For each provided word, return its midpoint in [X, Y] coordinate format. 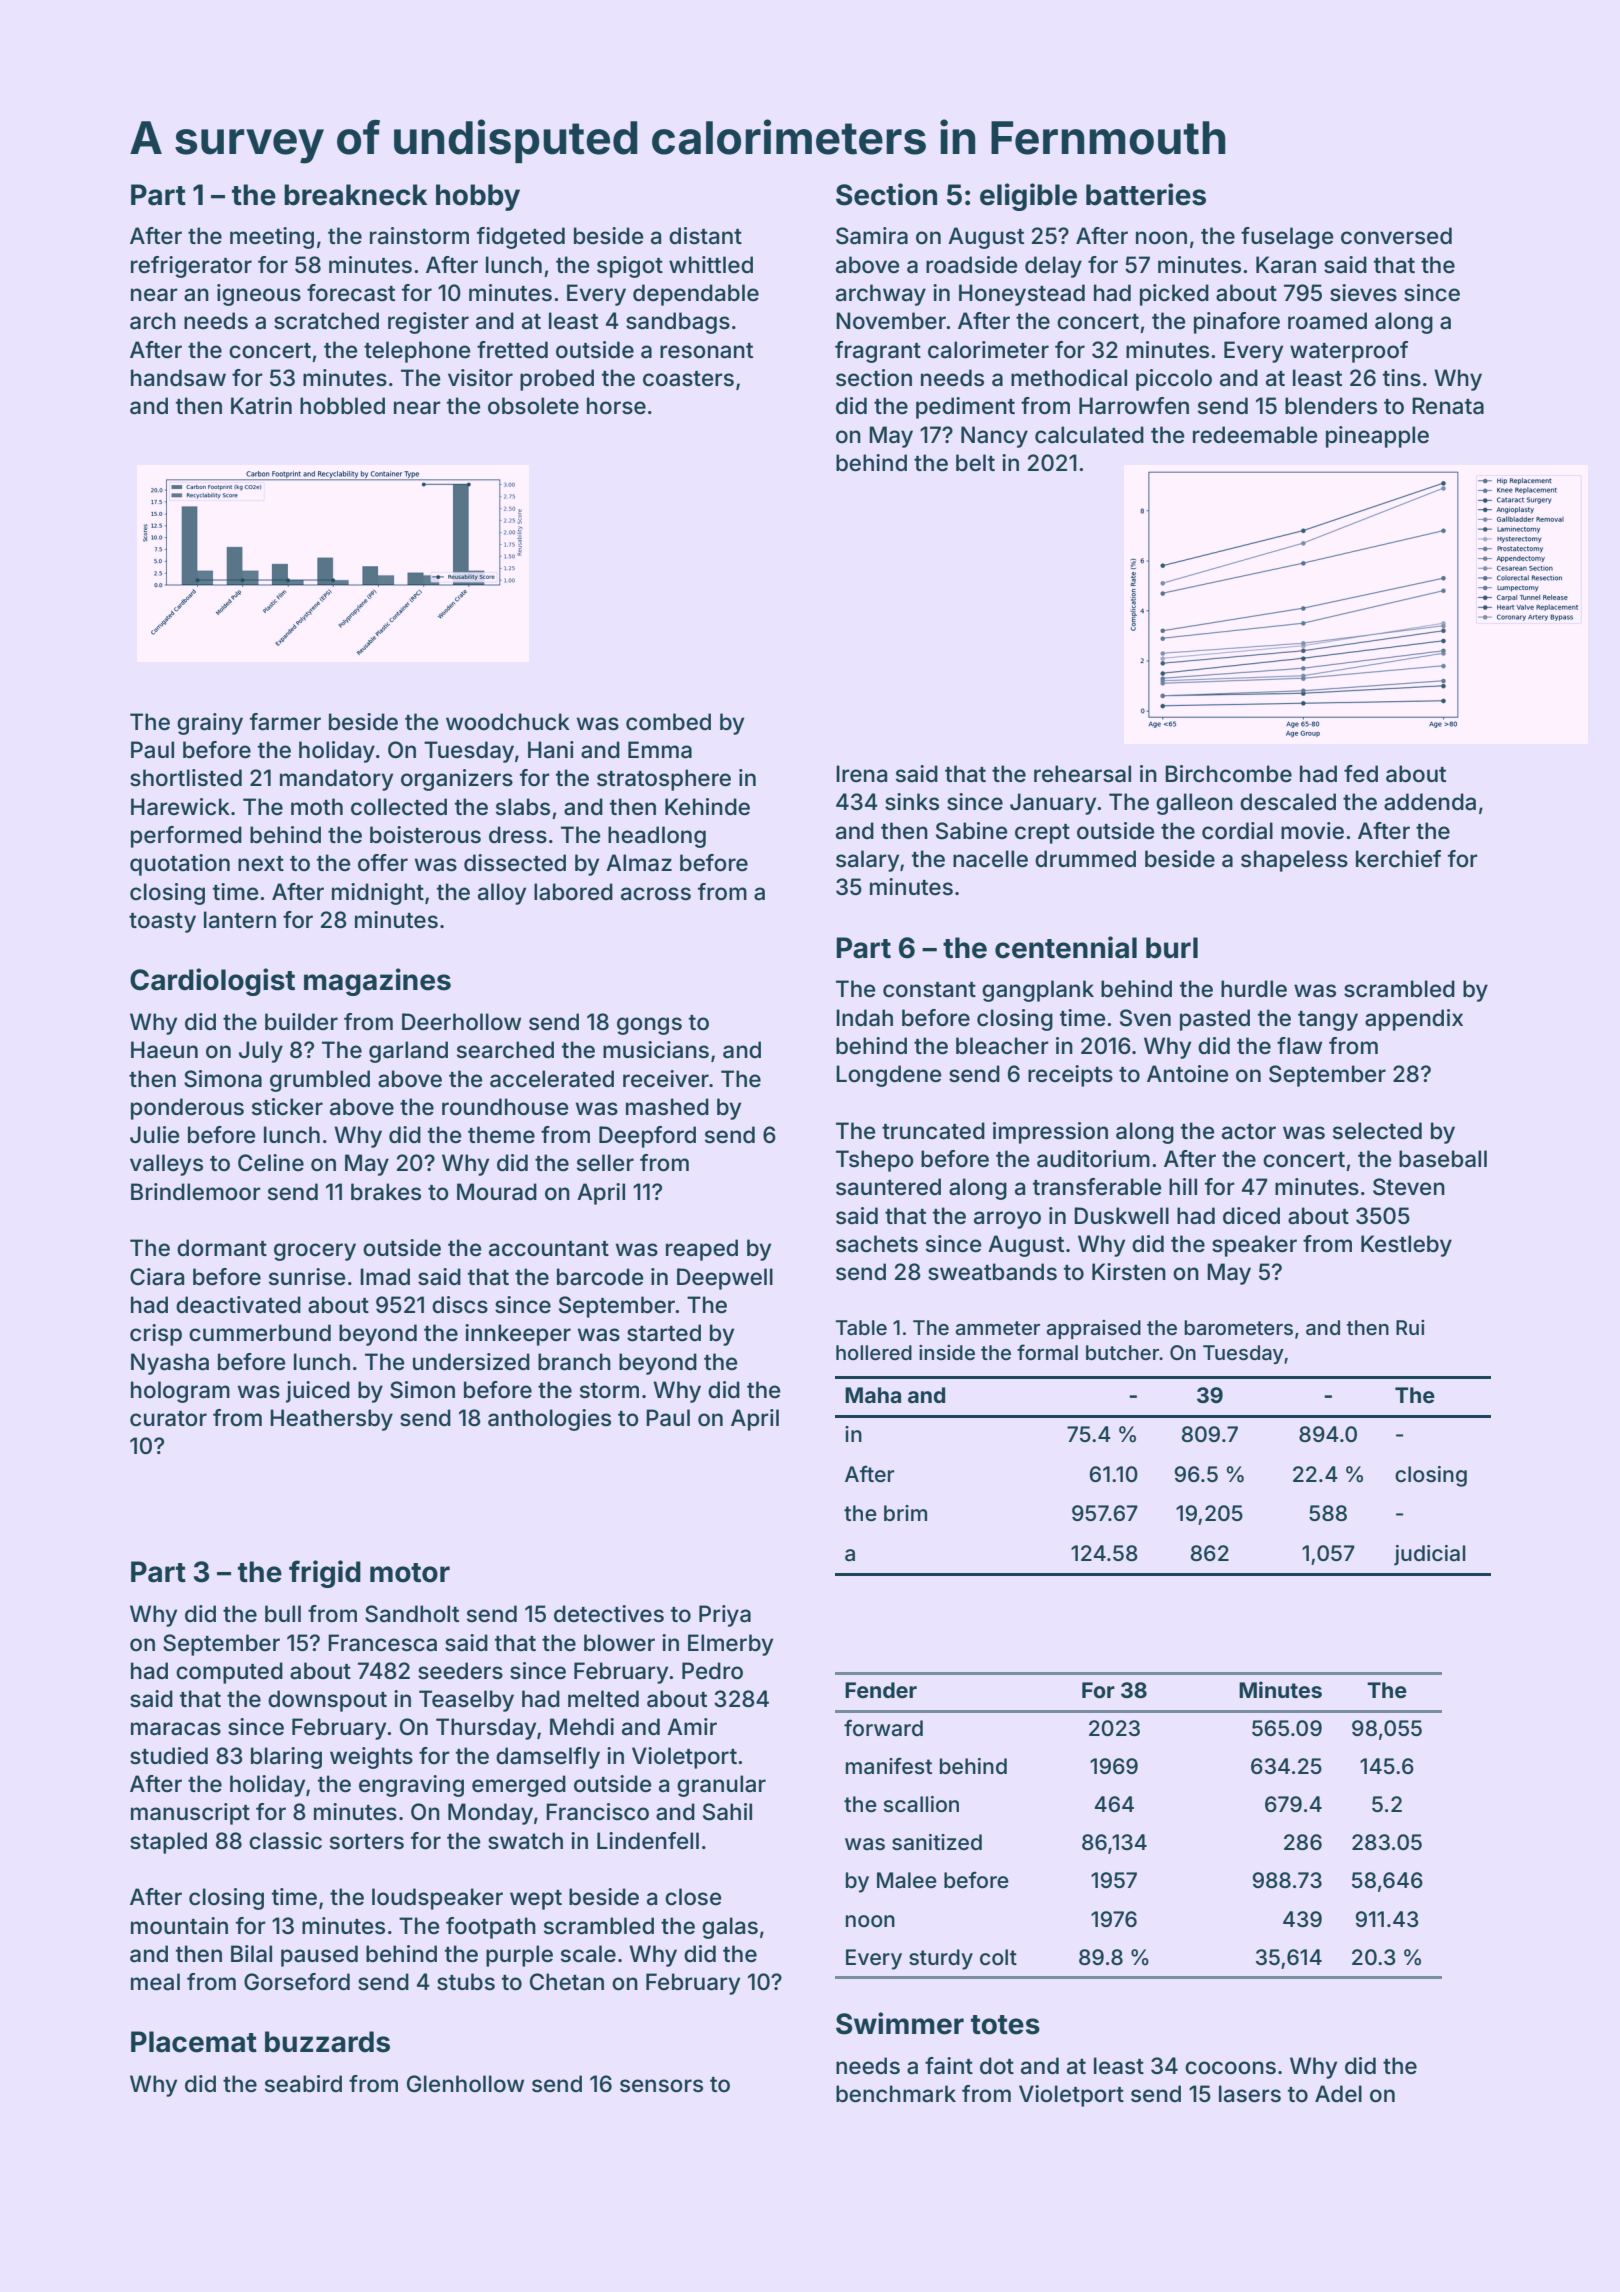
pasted [1215, 1020]
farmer [285, 722]
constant [929, 990]
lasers [1250, 2094]
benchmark [896, 2094]
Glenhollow [465, 2084]
